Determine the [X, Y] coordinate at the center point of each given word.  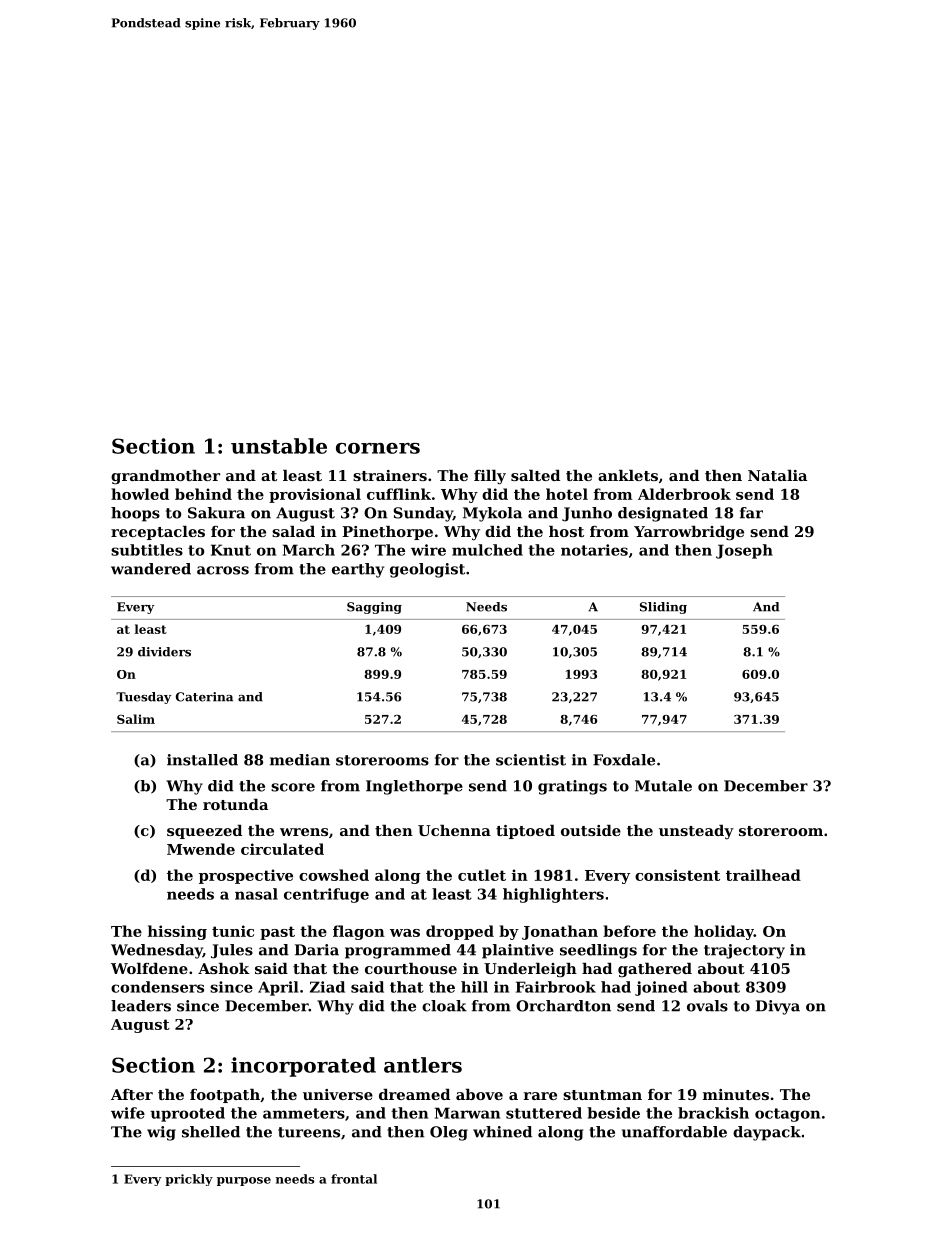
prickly [189, 1180]
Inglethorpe [414, 787]
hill [474, 987]
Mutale [663, 786]
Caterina [204, 697]
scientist [531, 760]
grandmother [165, 477]
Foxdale [624, 760]
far [751, 513]
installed [202, 760]
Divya [778, 1007]
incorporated [303, 1067]
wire [428, 550]
